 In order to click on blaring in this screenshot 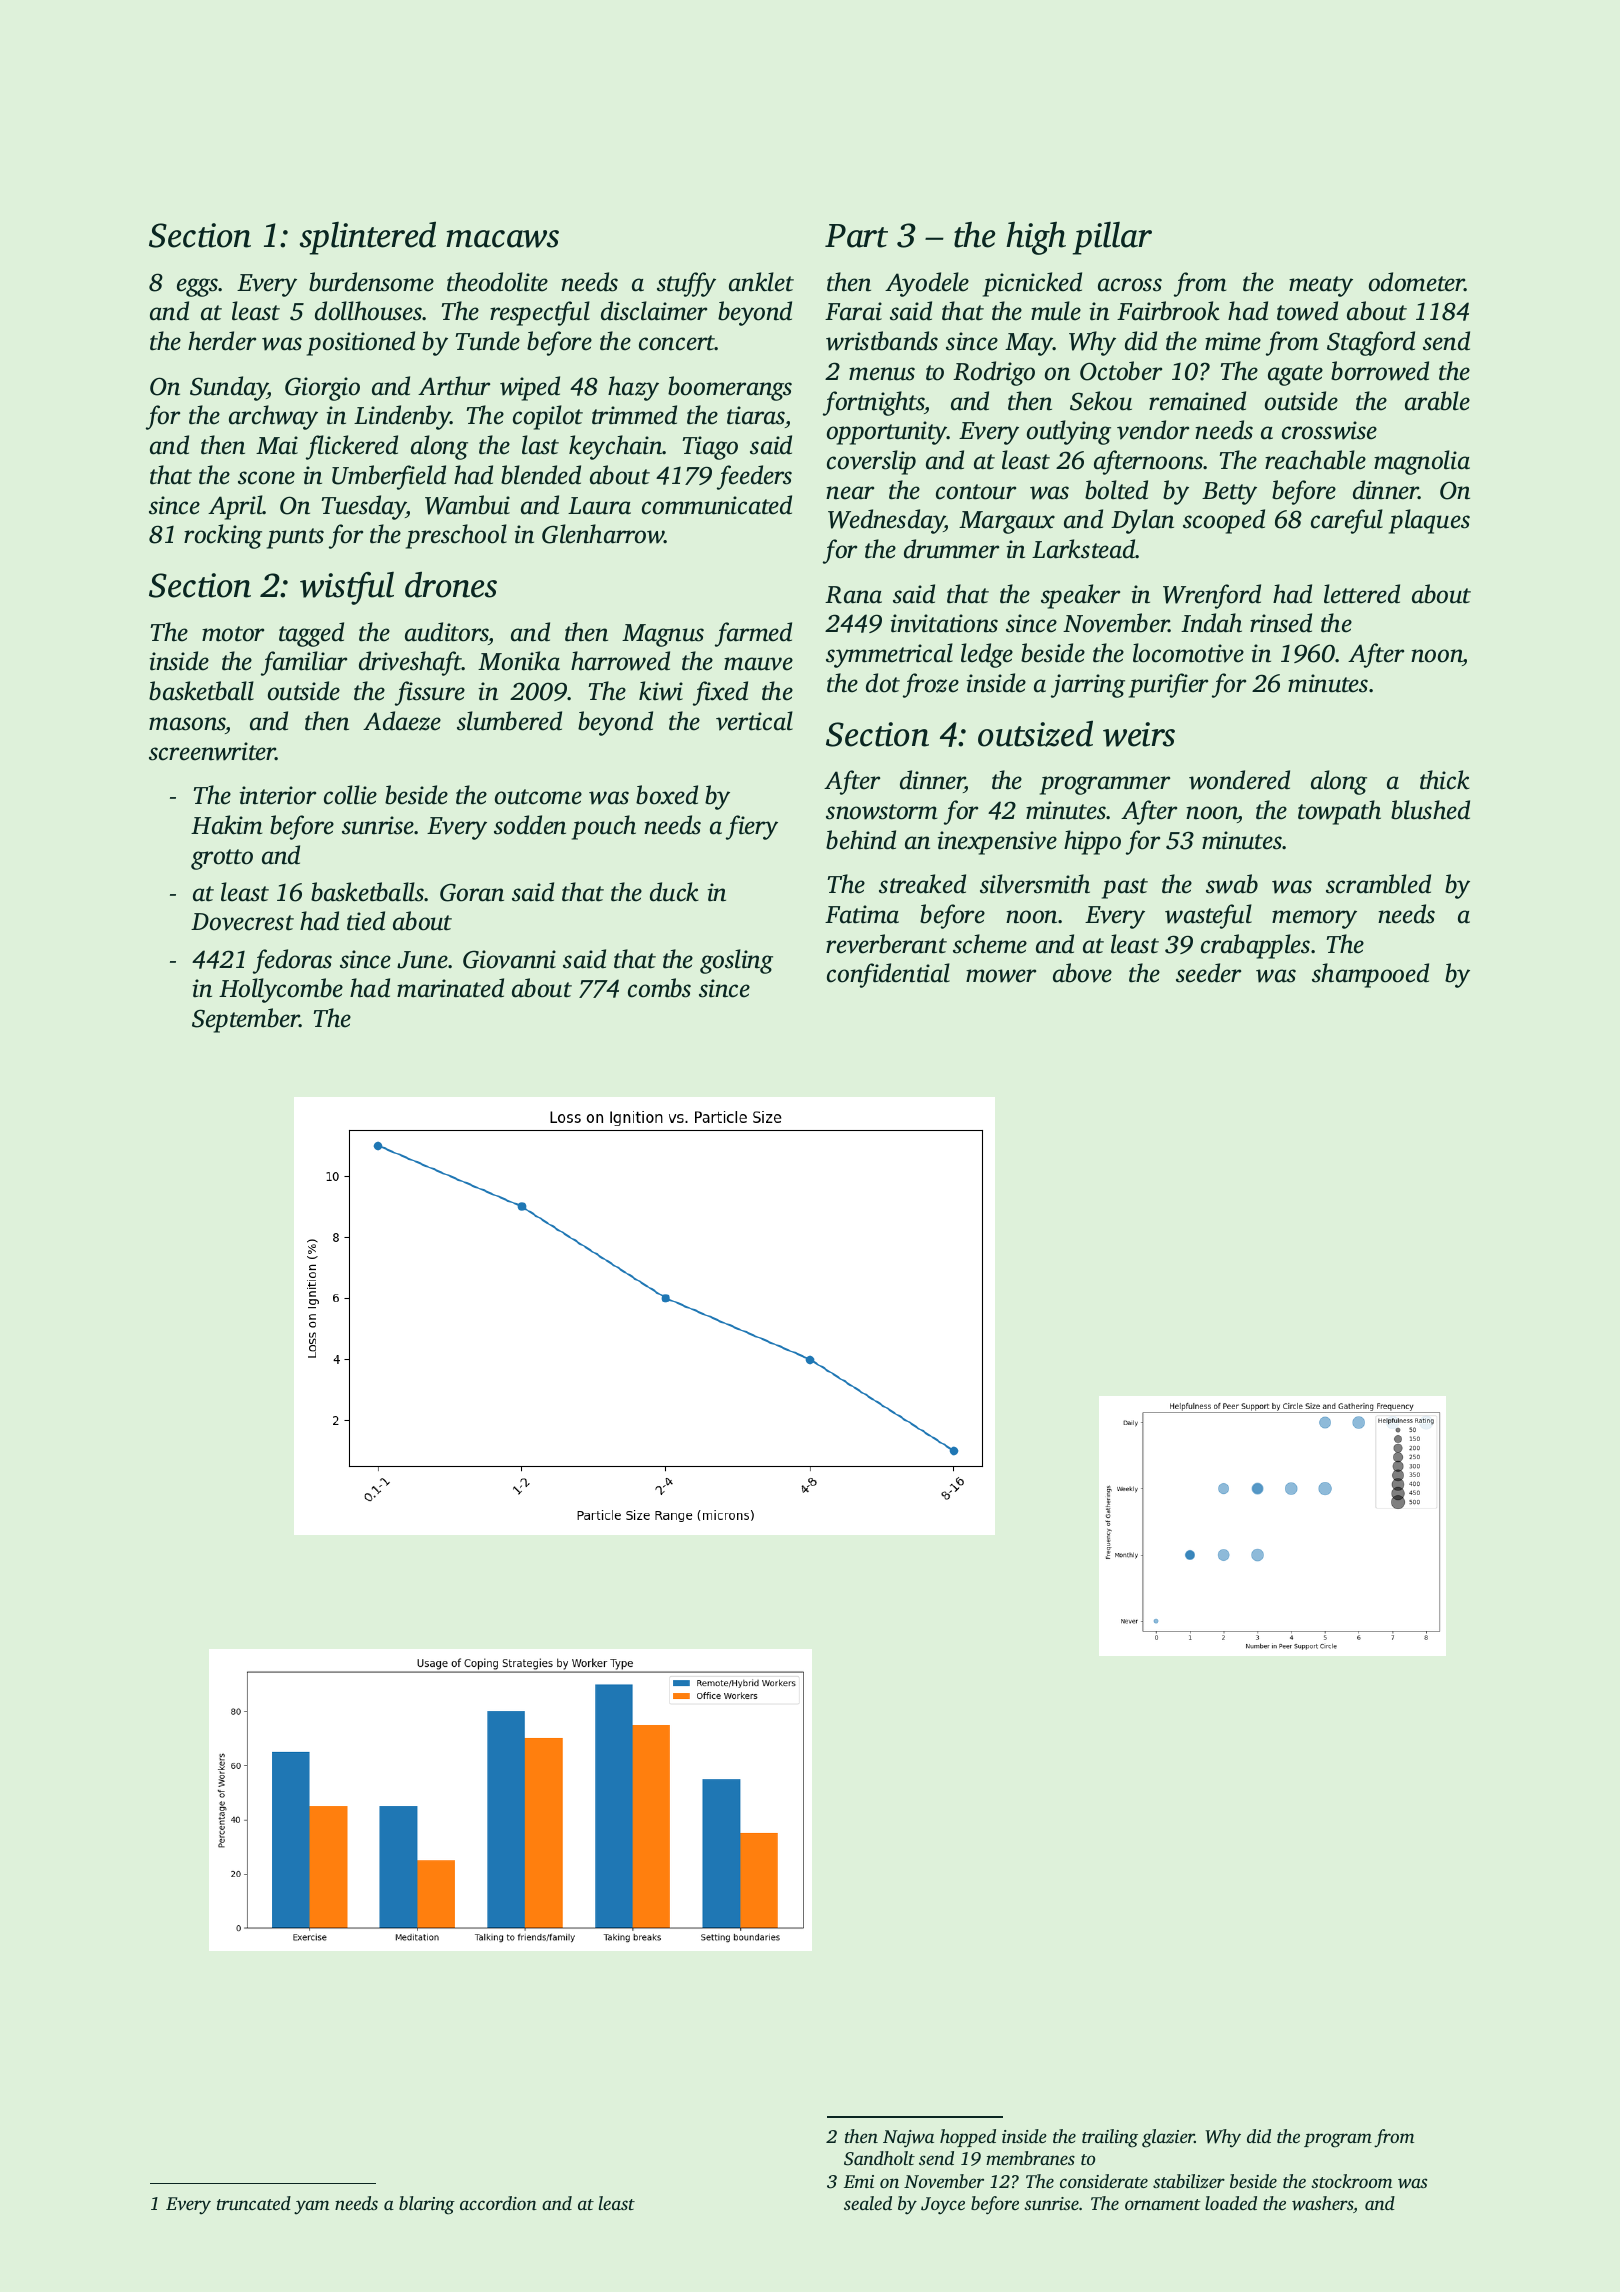, I will do `click(427, 2205)`.
